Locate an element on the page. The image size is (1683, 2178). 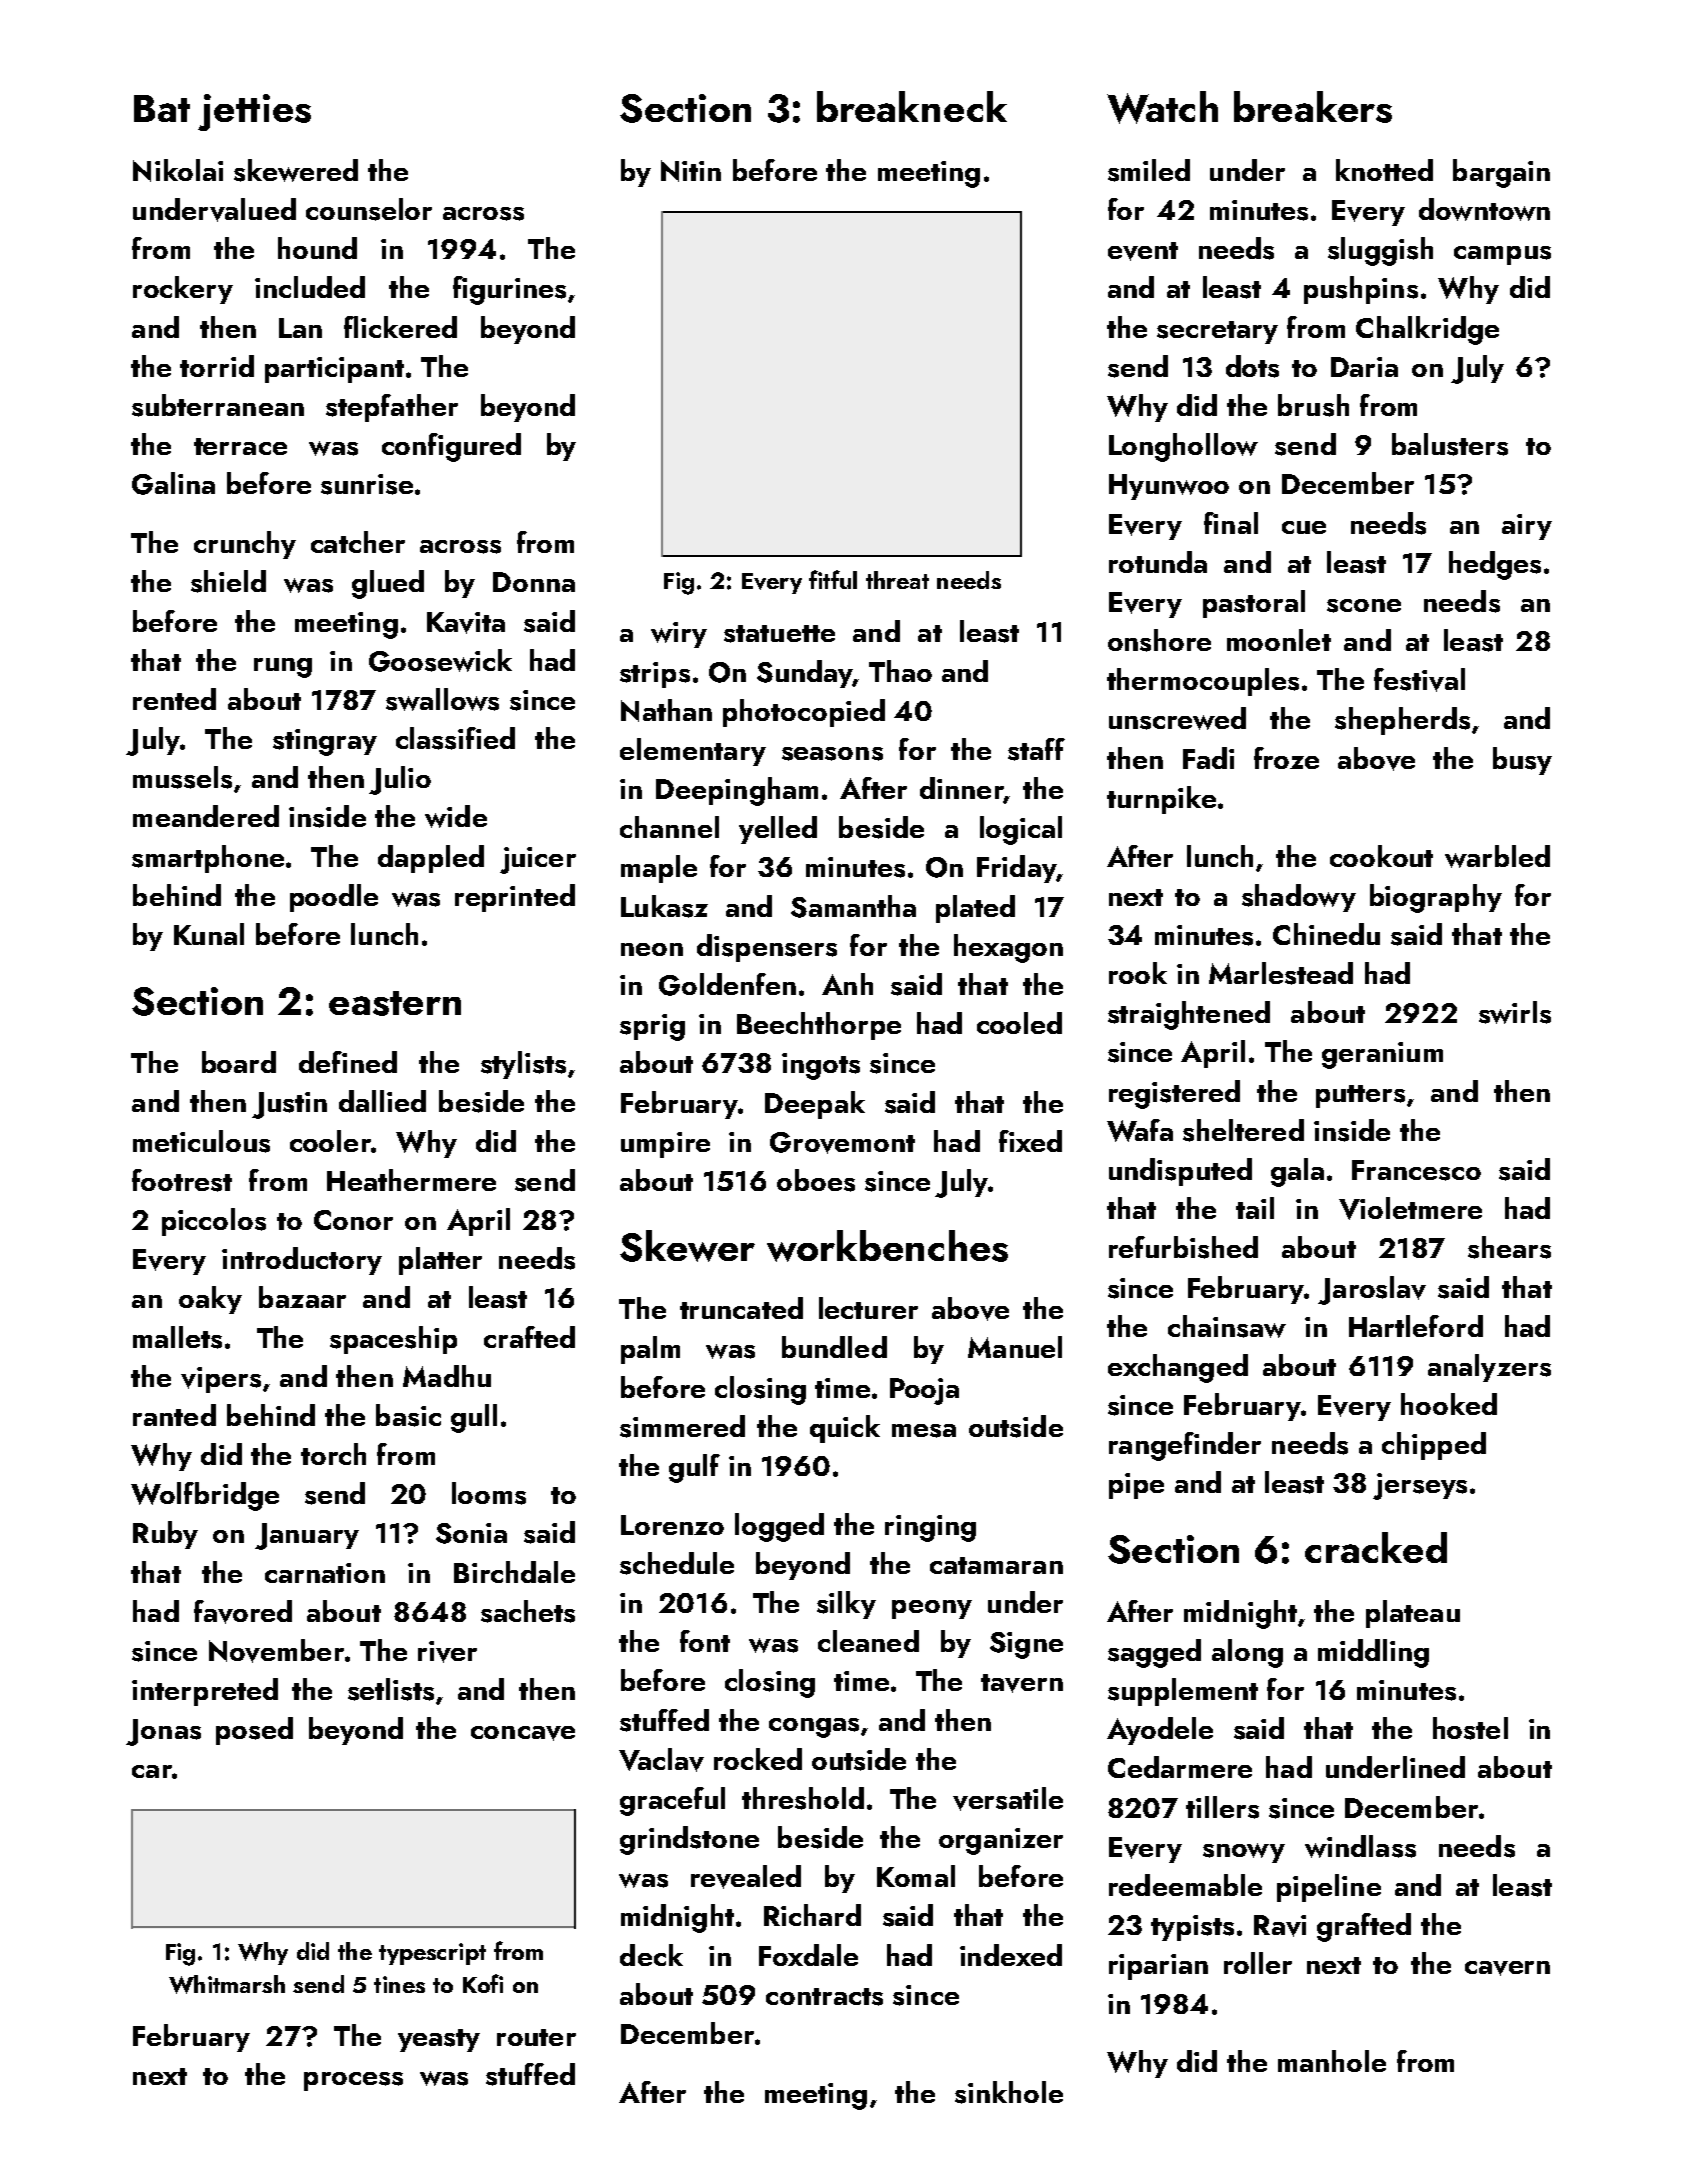
typescript is located at coordinates (432, 1954).
